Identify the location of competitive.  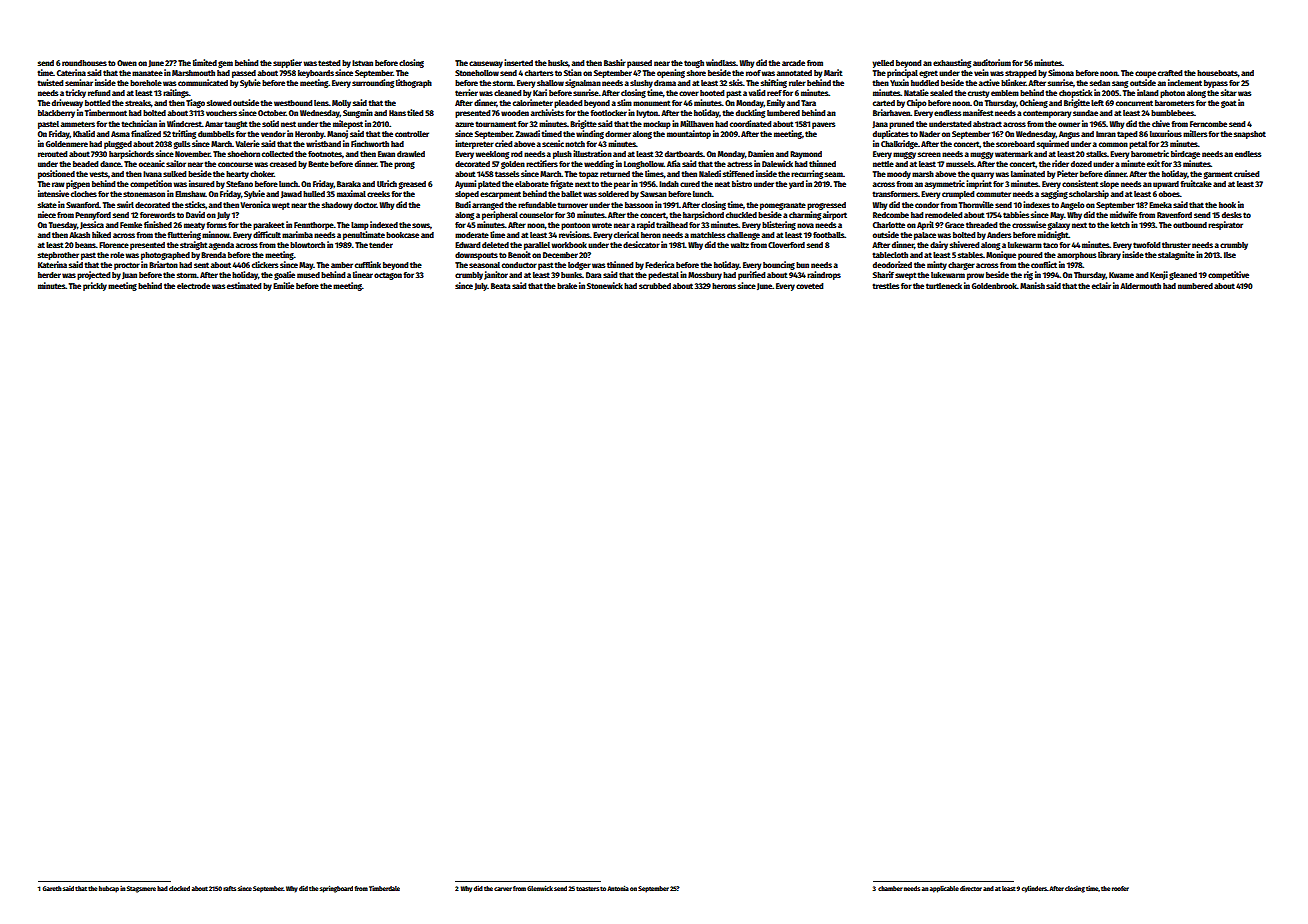
(1228, 275).
